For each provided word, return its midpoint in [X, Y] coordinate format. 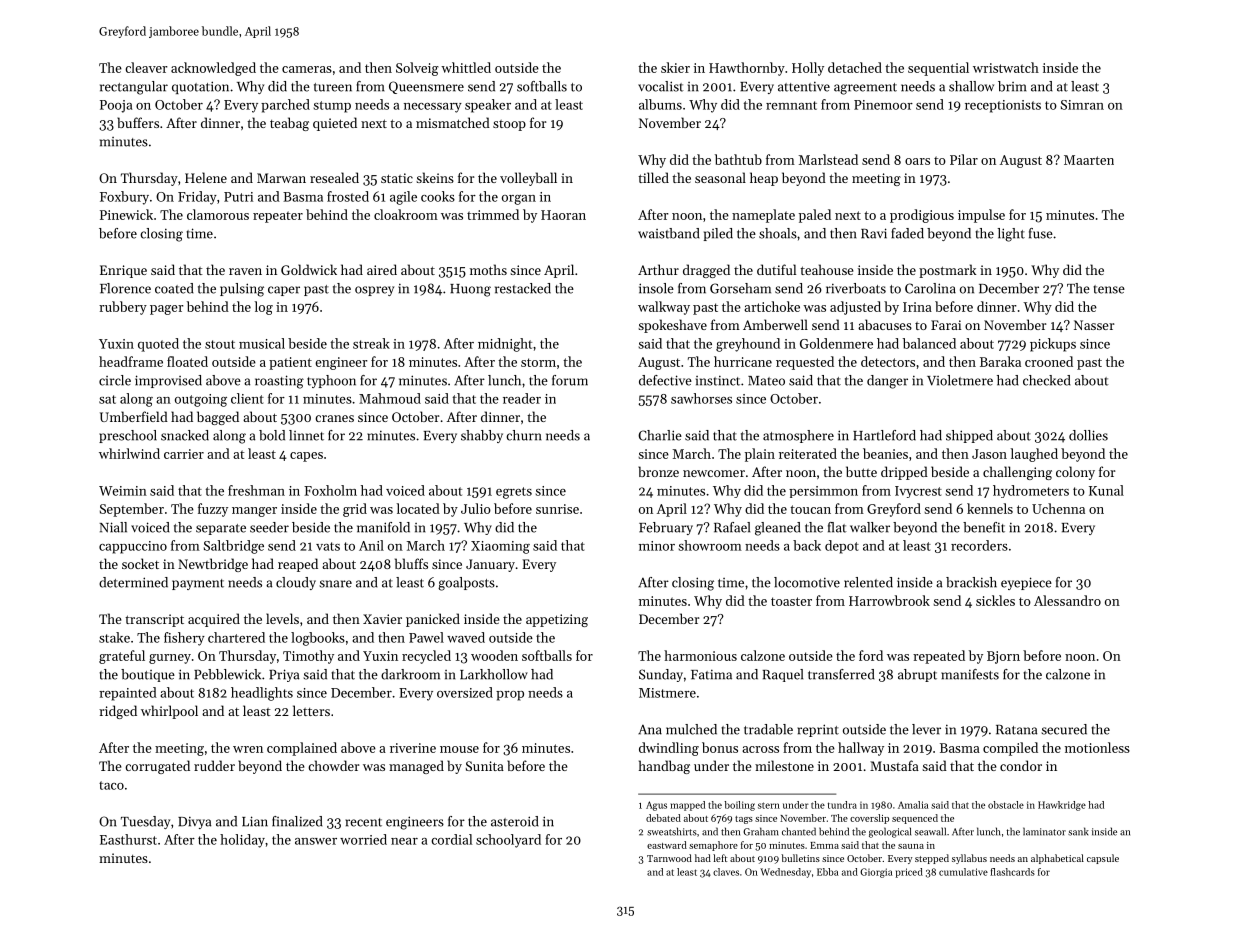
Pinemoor [883, 105]
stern [769, 805]
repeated [939, 657]
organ [519, 200]
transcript [154, 620]
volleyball [528, 179]
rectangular [134, 88]
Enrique [123, 271]
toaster [791, 601]
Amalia [913, 805]
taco [111, 785]
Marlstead [828, 159]
